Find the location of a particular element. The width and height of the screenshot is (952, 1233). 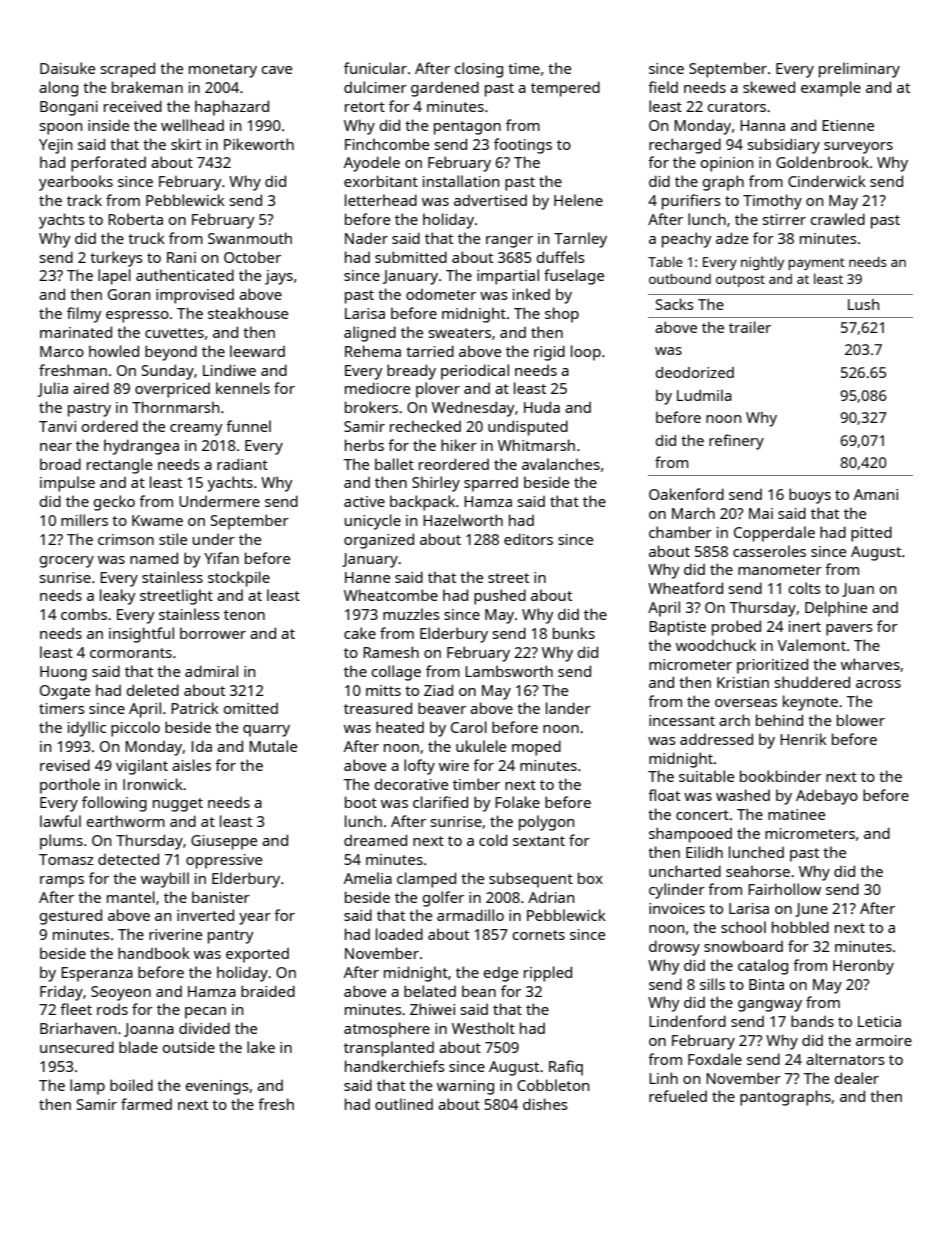

monetary is located at coordinates (223, 71).
